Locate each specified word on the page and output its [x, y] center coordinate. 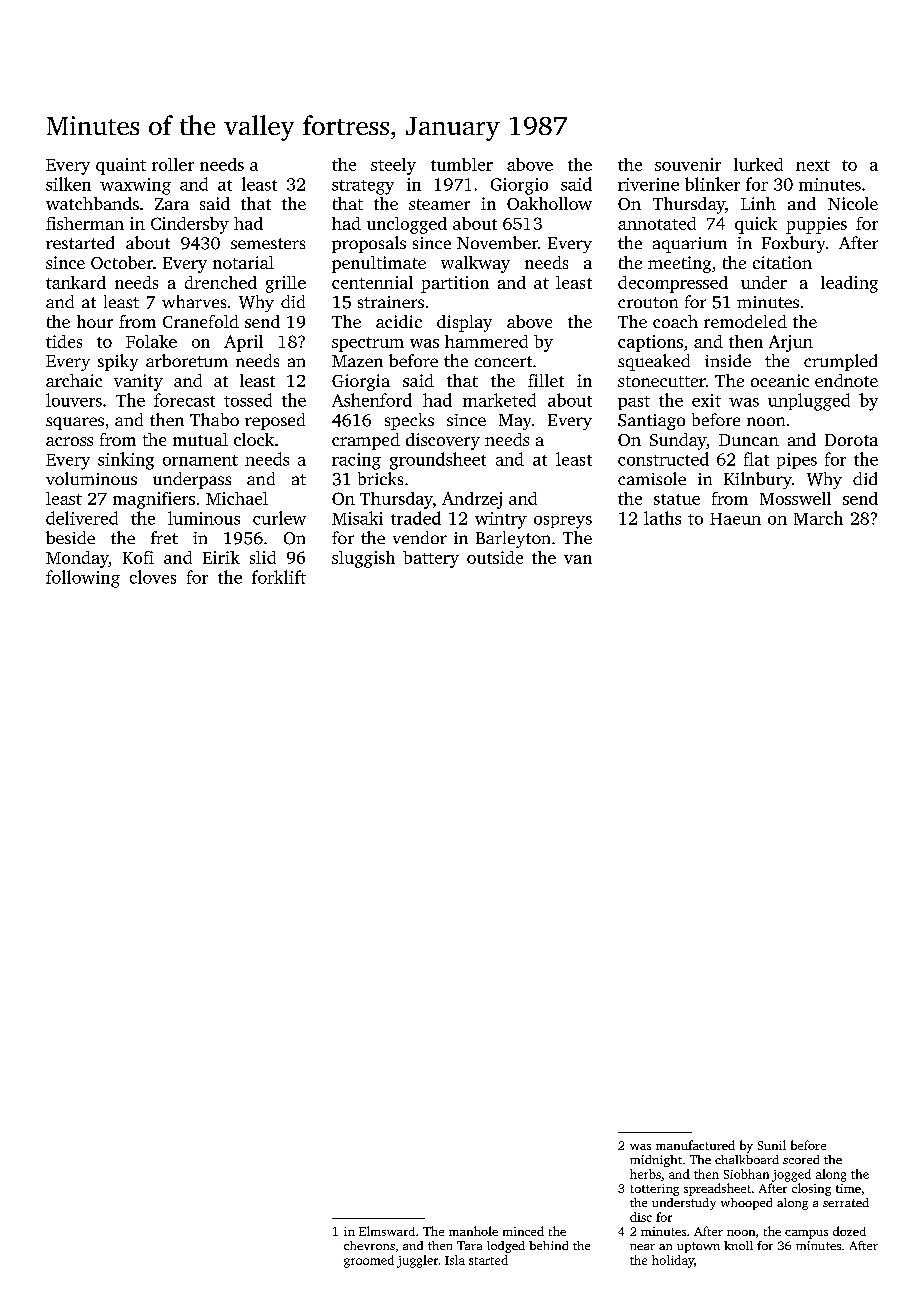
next [813, 165]
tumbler [462, 164]
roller [173, 164]
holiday [673, 1261]
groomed [369, 1261]
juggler [417, 1261]
